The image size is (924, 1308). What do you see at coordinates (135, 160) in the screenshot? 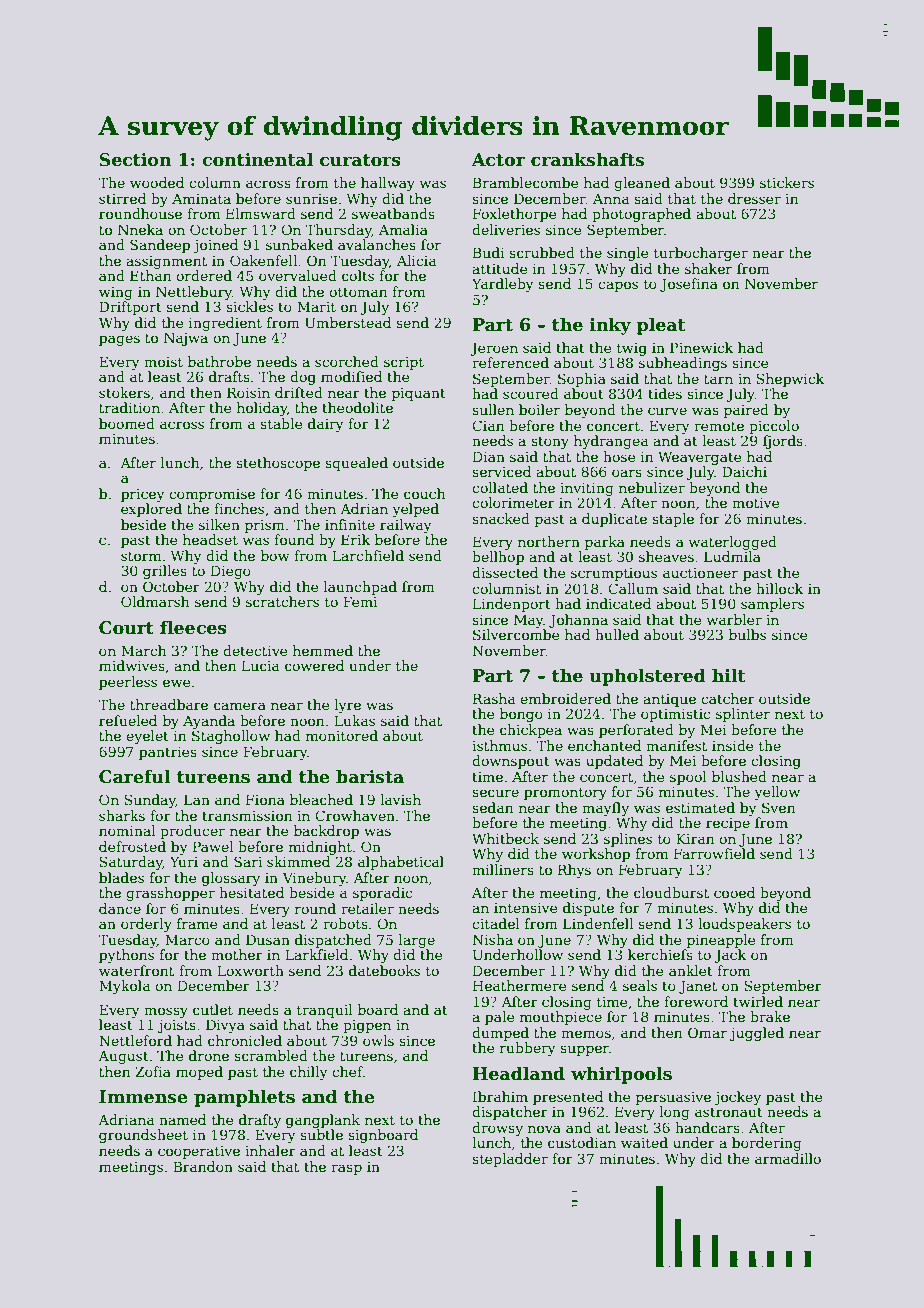
I see `Section` at bounding box center [135, 160].
